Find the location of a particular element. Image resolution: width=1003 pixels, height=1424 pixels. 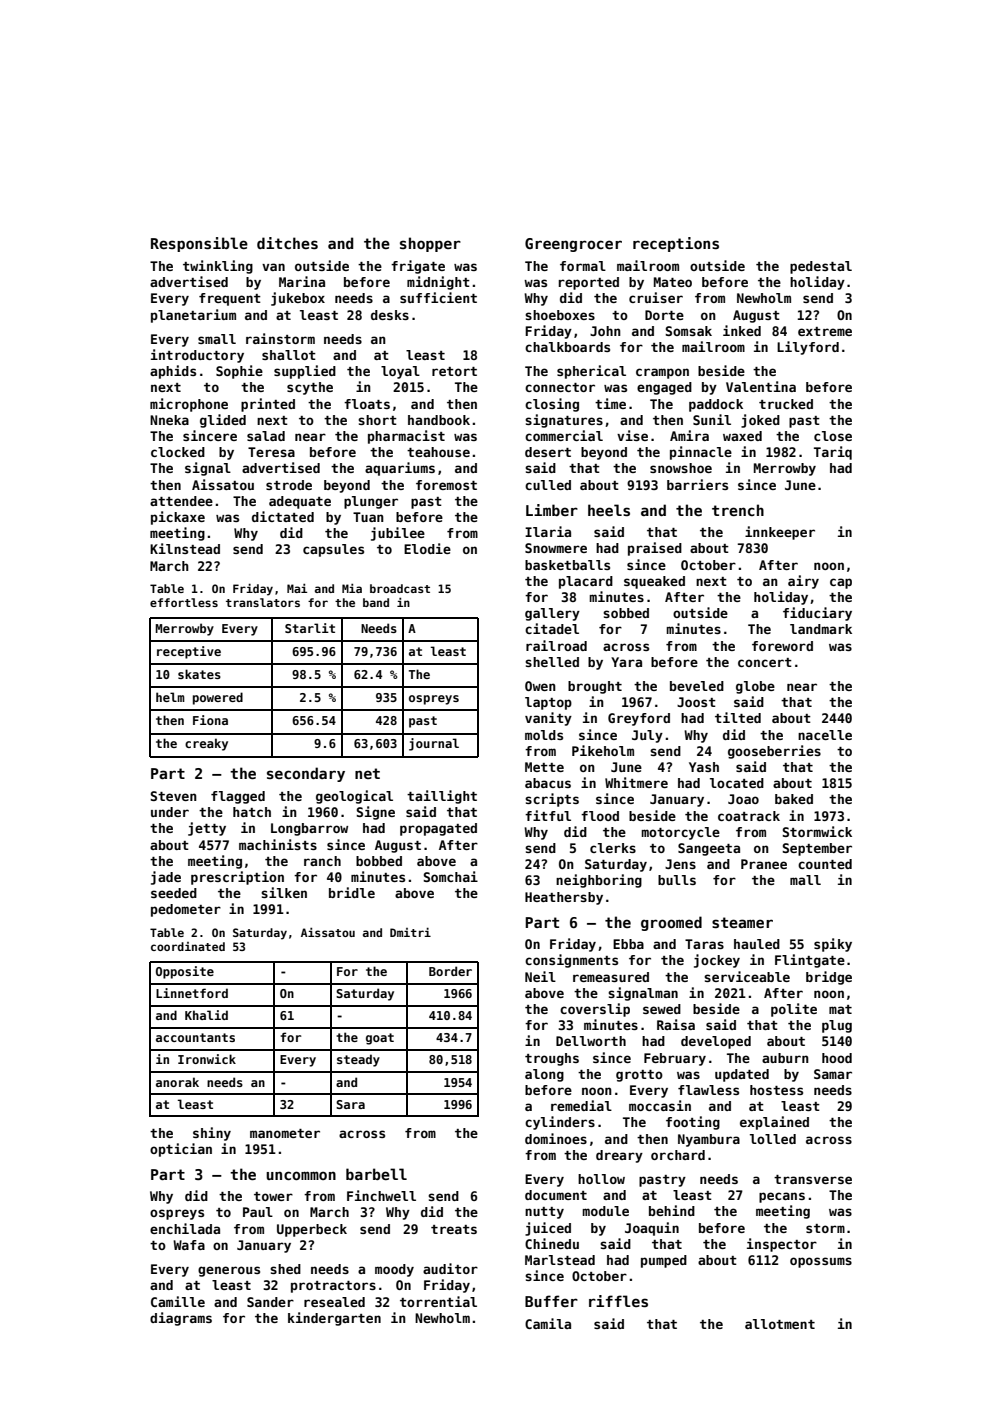

Longbarrow is located at coordinates (309, 829).
